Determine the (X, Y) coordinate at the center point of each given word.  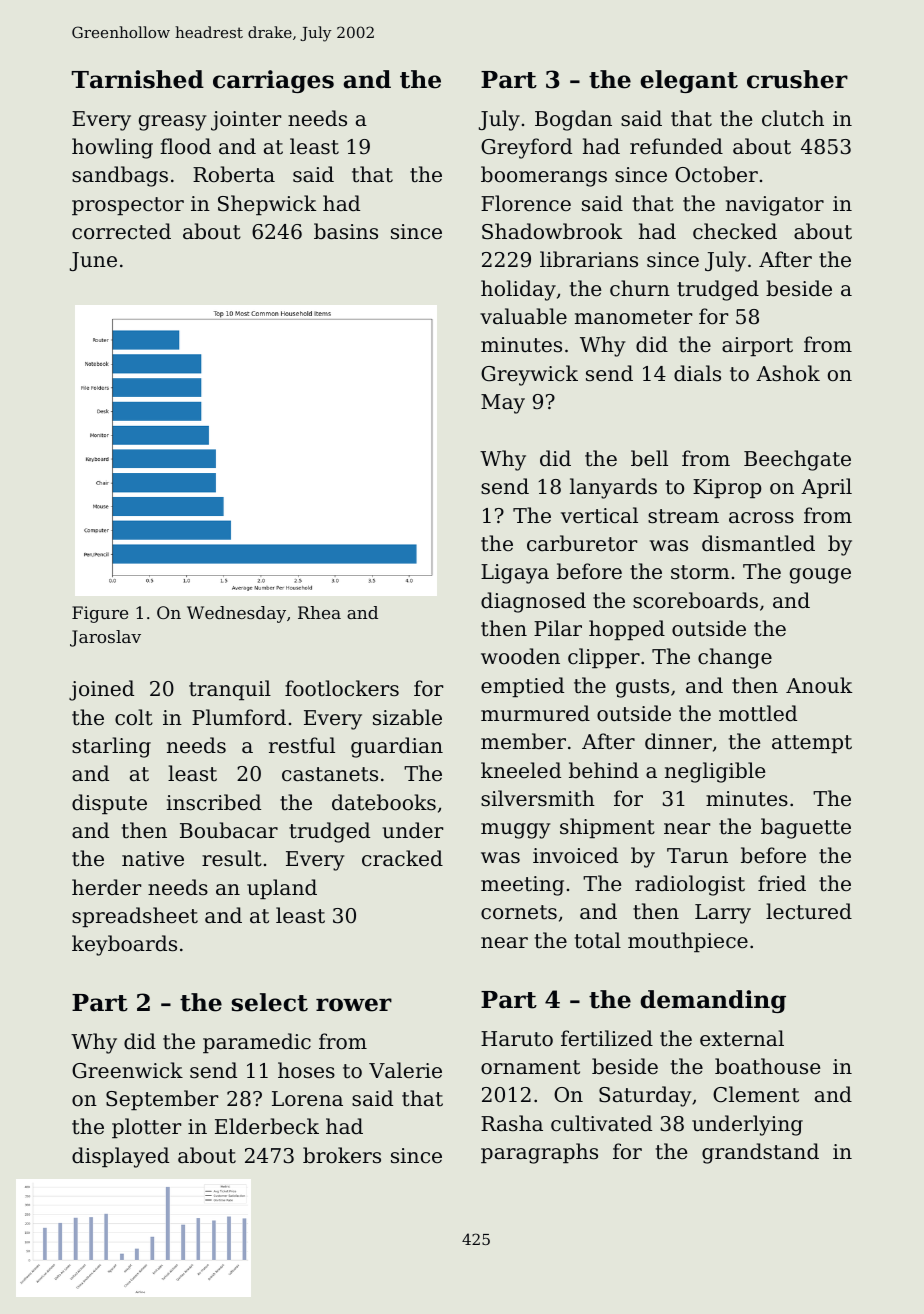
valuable (523, 316)
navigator (775, 206)
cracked (402, 858)
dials (697, 373)
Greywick (529, 375)
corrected (121, 231)
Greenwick (127, 1070)
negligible (715, 772)
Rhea (319, 612)
